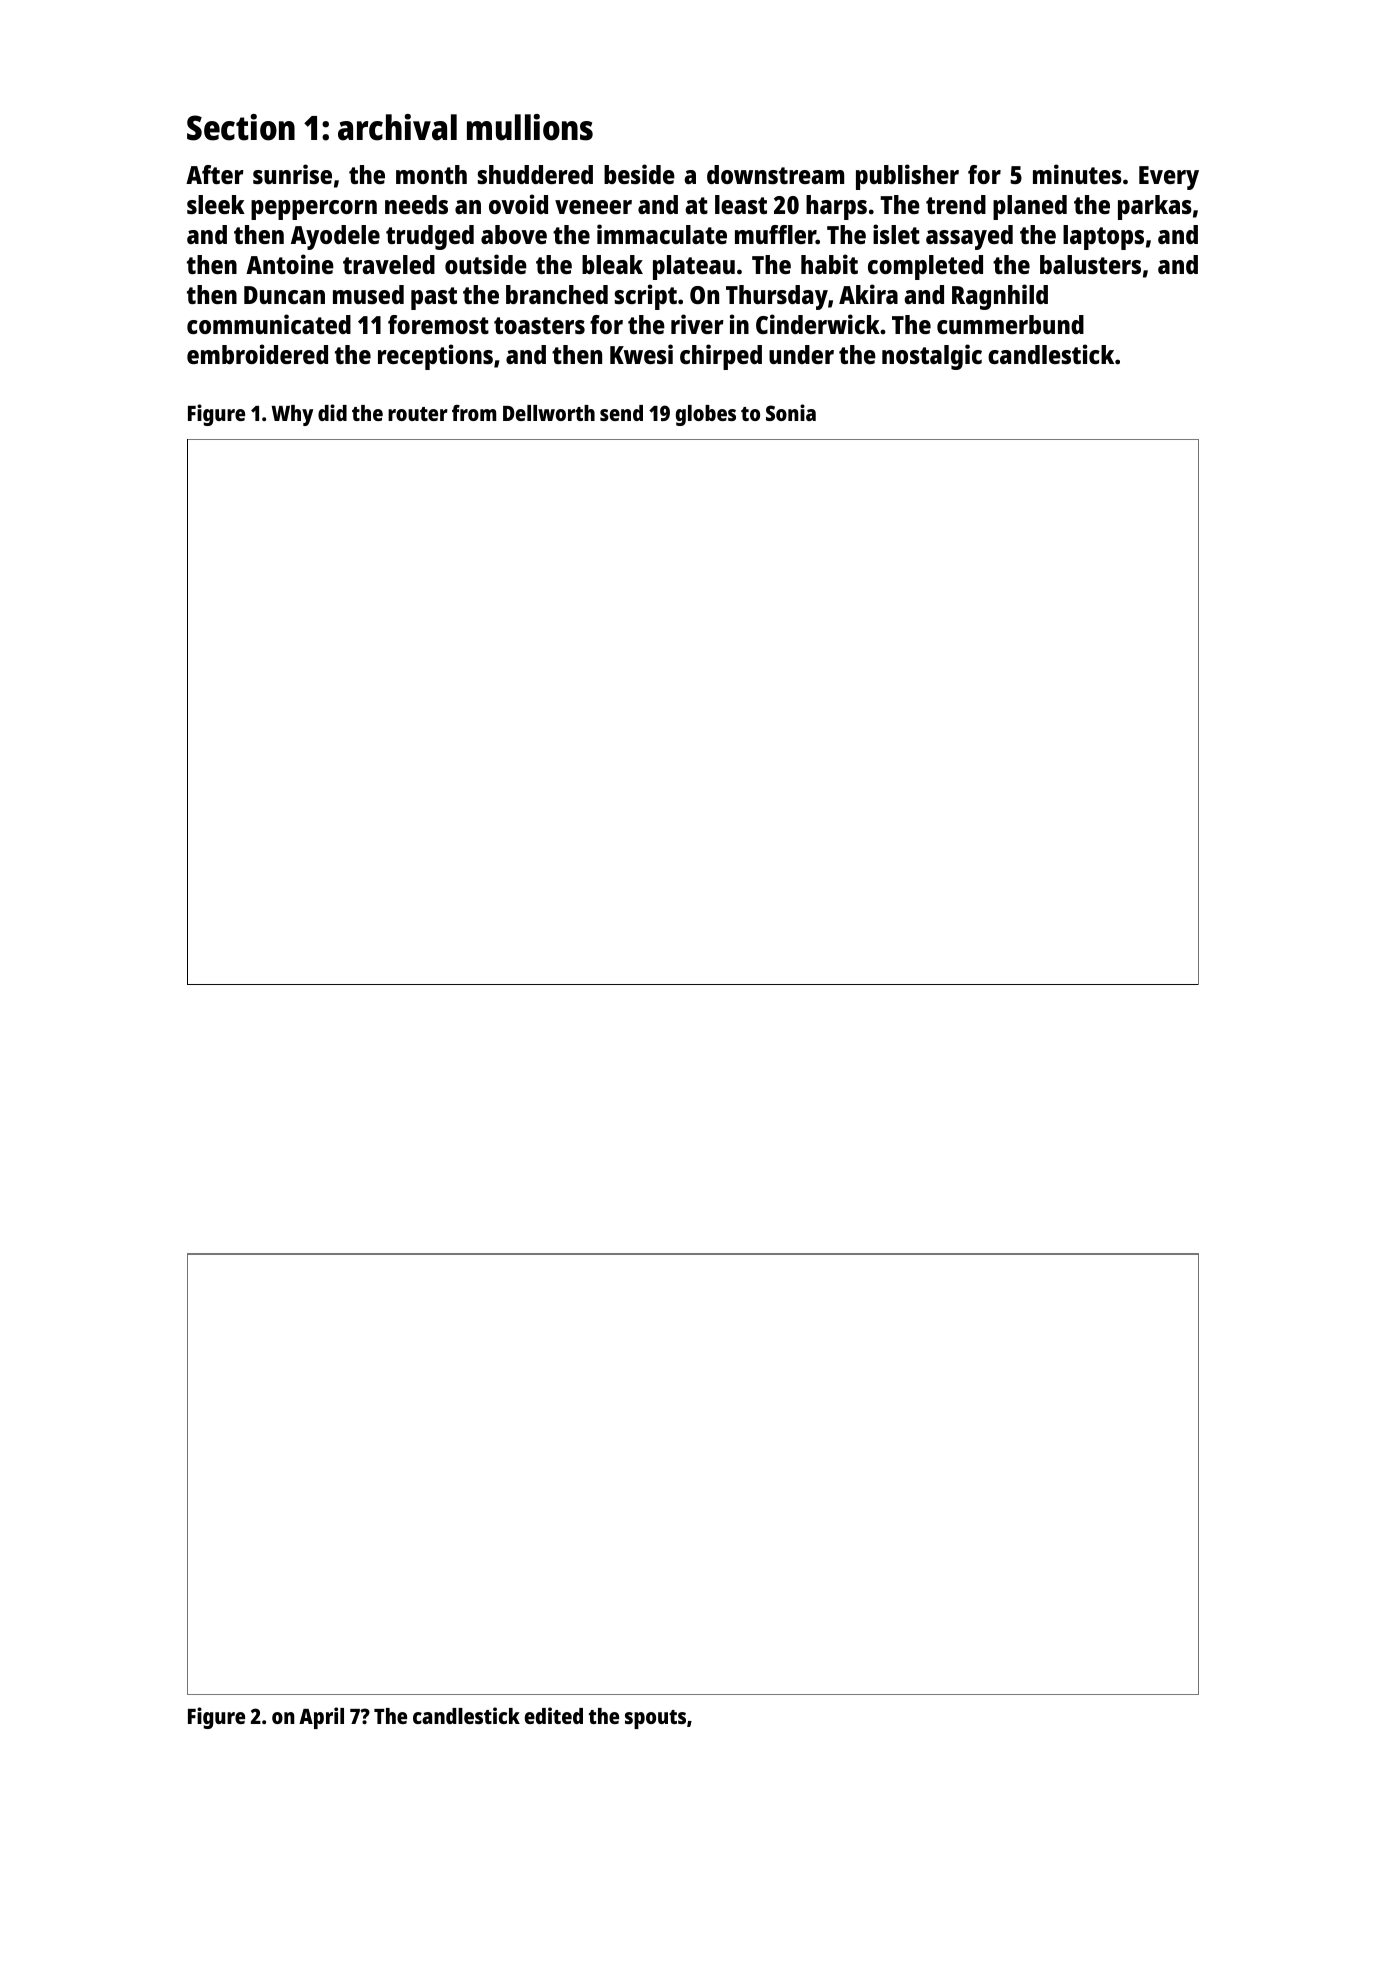 This image has width=1386, height=1969. Describe the element at coordinates (706, 415) in the image. I see `globes` at that location.
